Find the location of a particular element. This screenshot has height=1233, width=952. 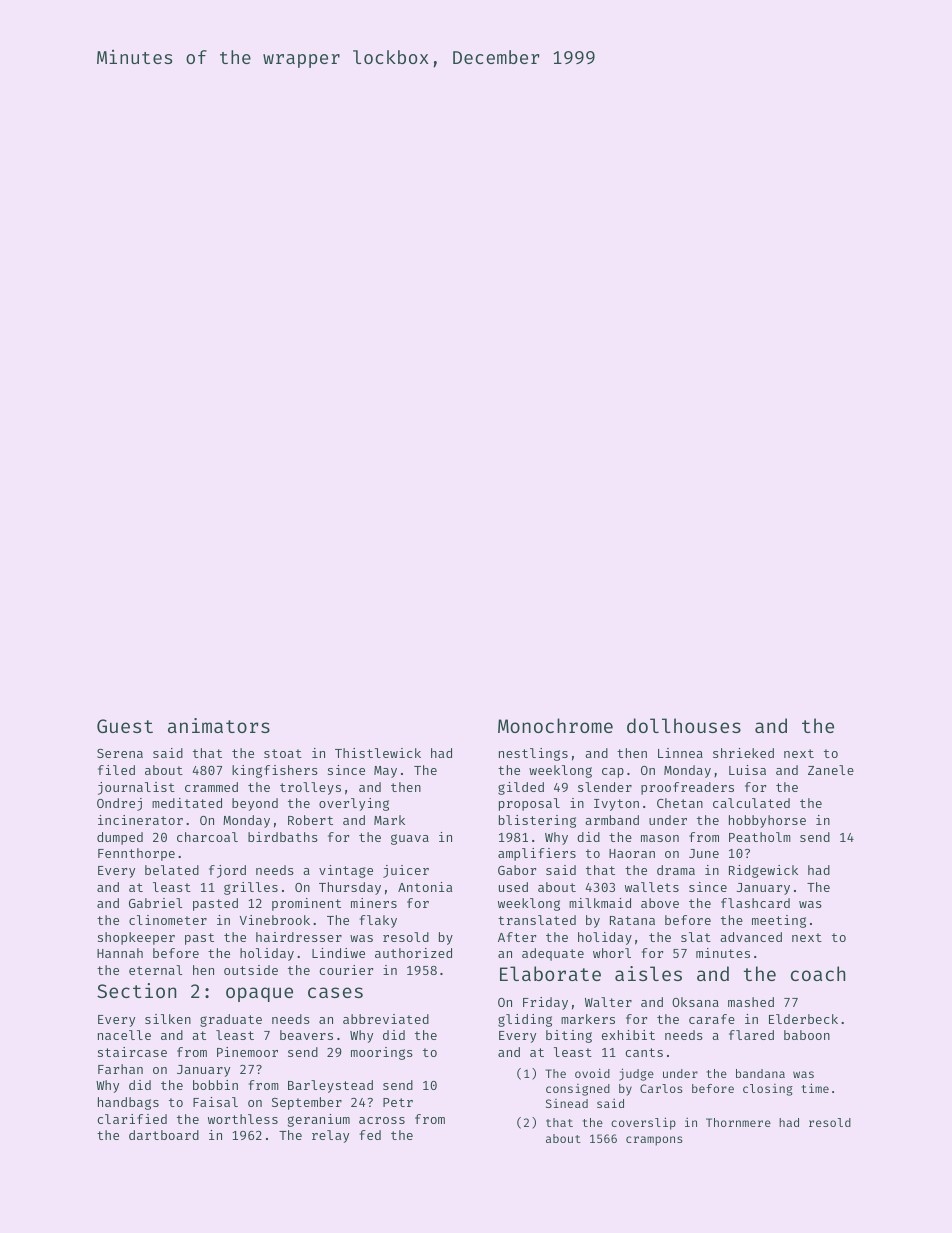

dollhouses is located at coordinates (684, 725).
